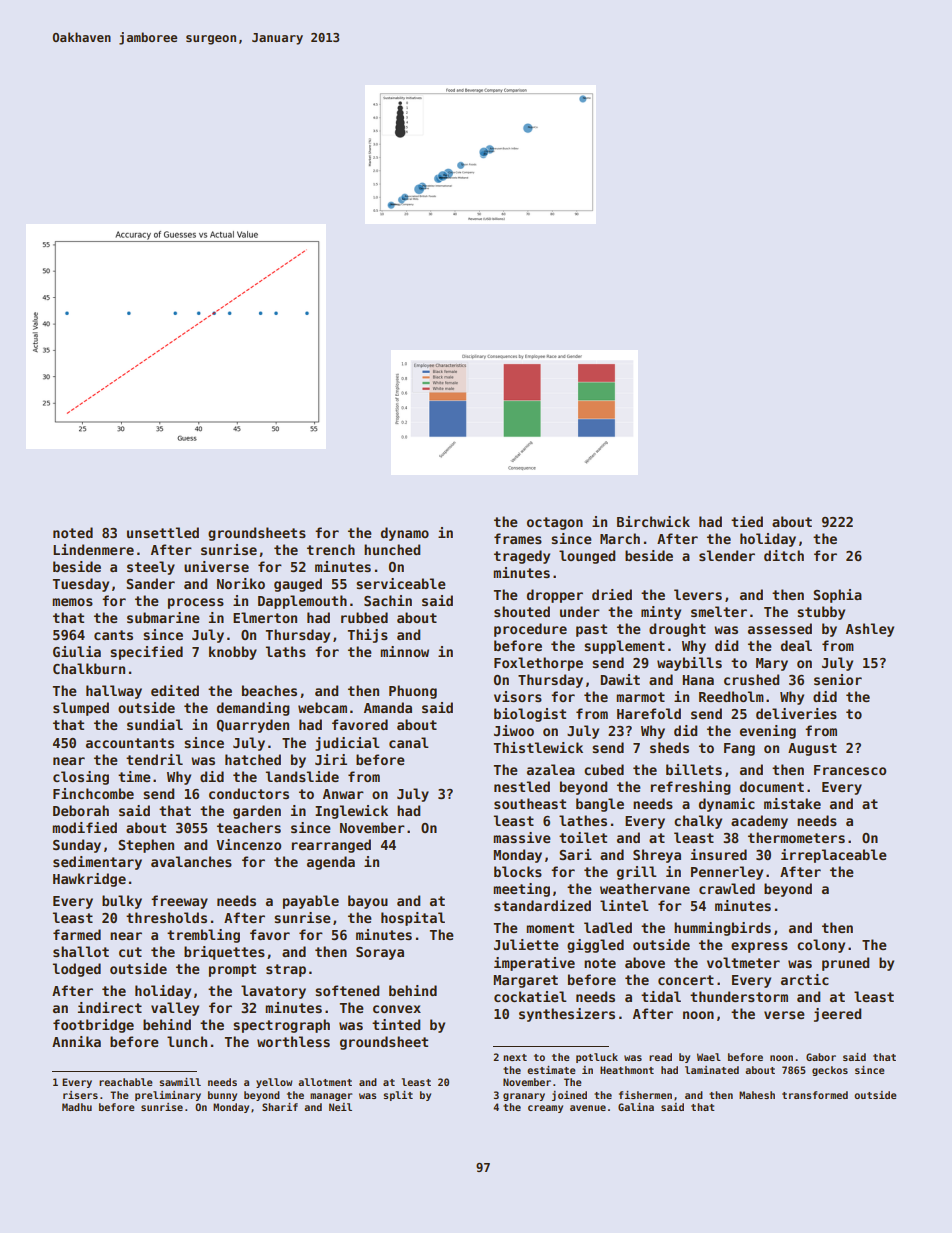  What do you see at coordinates (293, 1041) in the page?
I see `worthless` at bounding box center [293, 1041].
